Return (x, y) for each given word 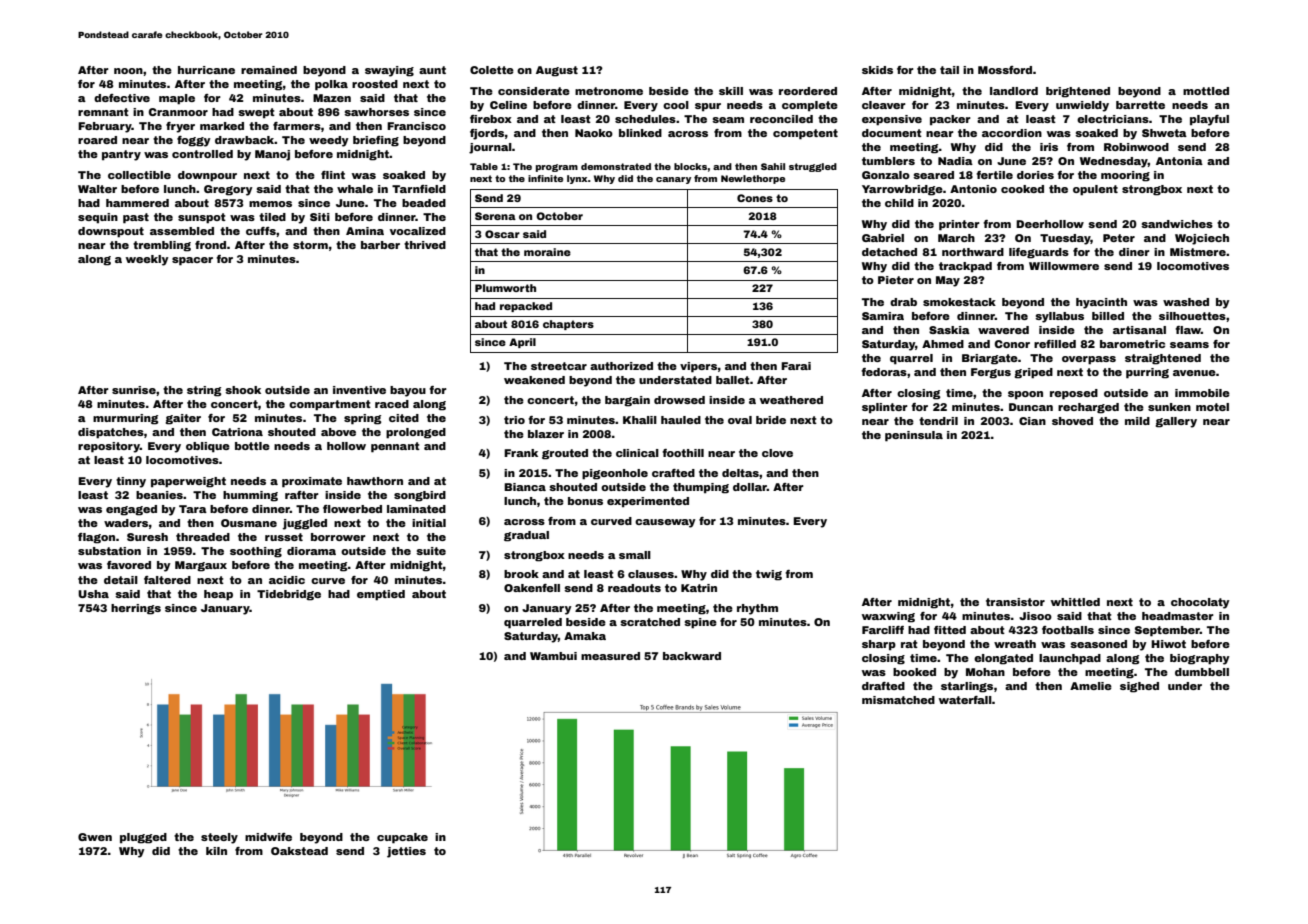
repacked (526, 307)
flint (333, 175)
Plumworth (505, 288)
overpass (1089, 360)
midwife (268, 837)
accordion (1012, 133)
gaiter (183, 419)
